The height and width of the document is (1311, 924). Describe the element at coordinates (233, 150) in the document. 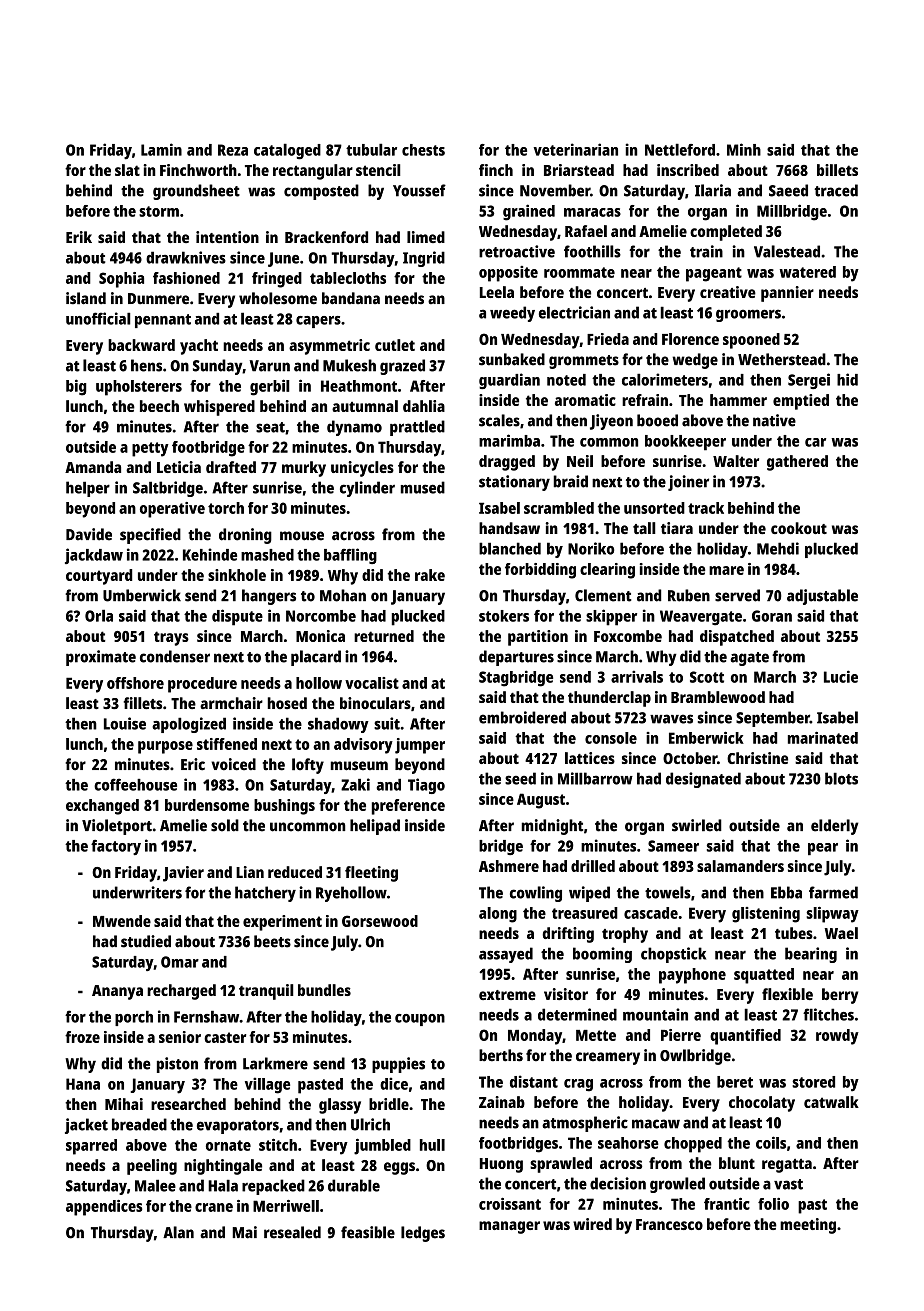

I see `Reza` at that location.
